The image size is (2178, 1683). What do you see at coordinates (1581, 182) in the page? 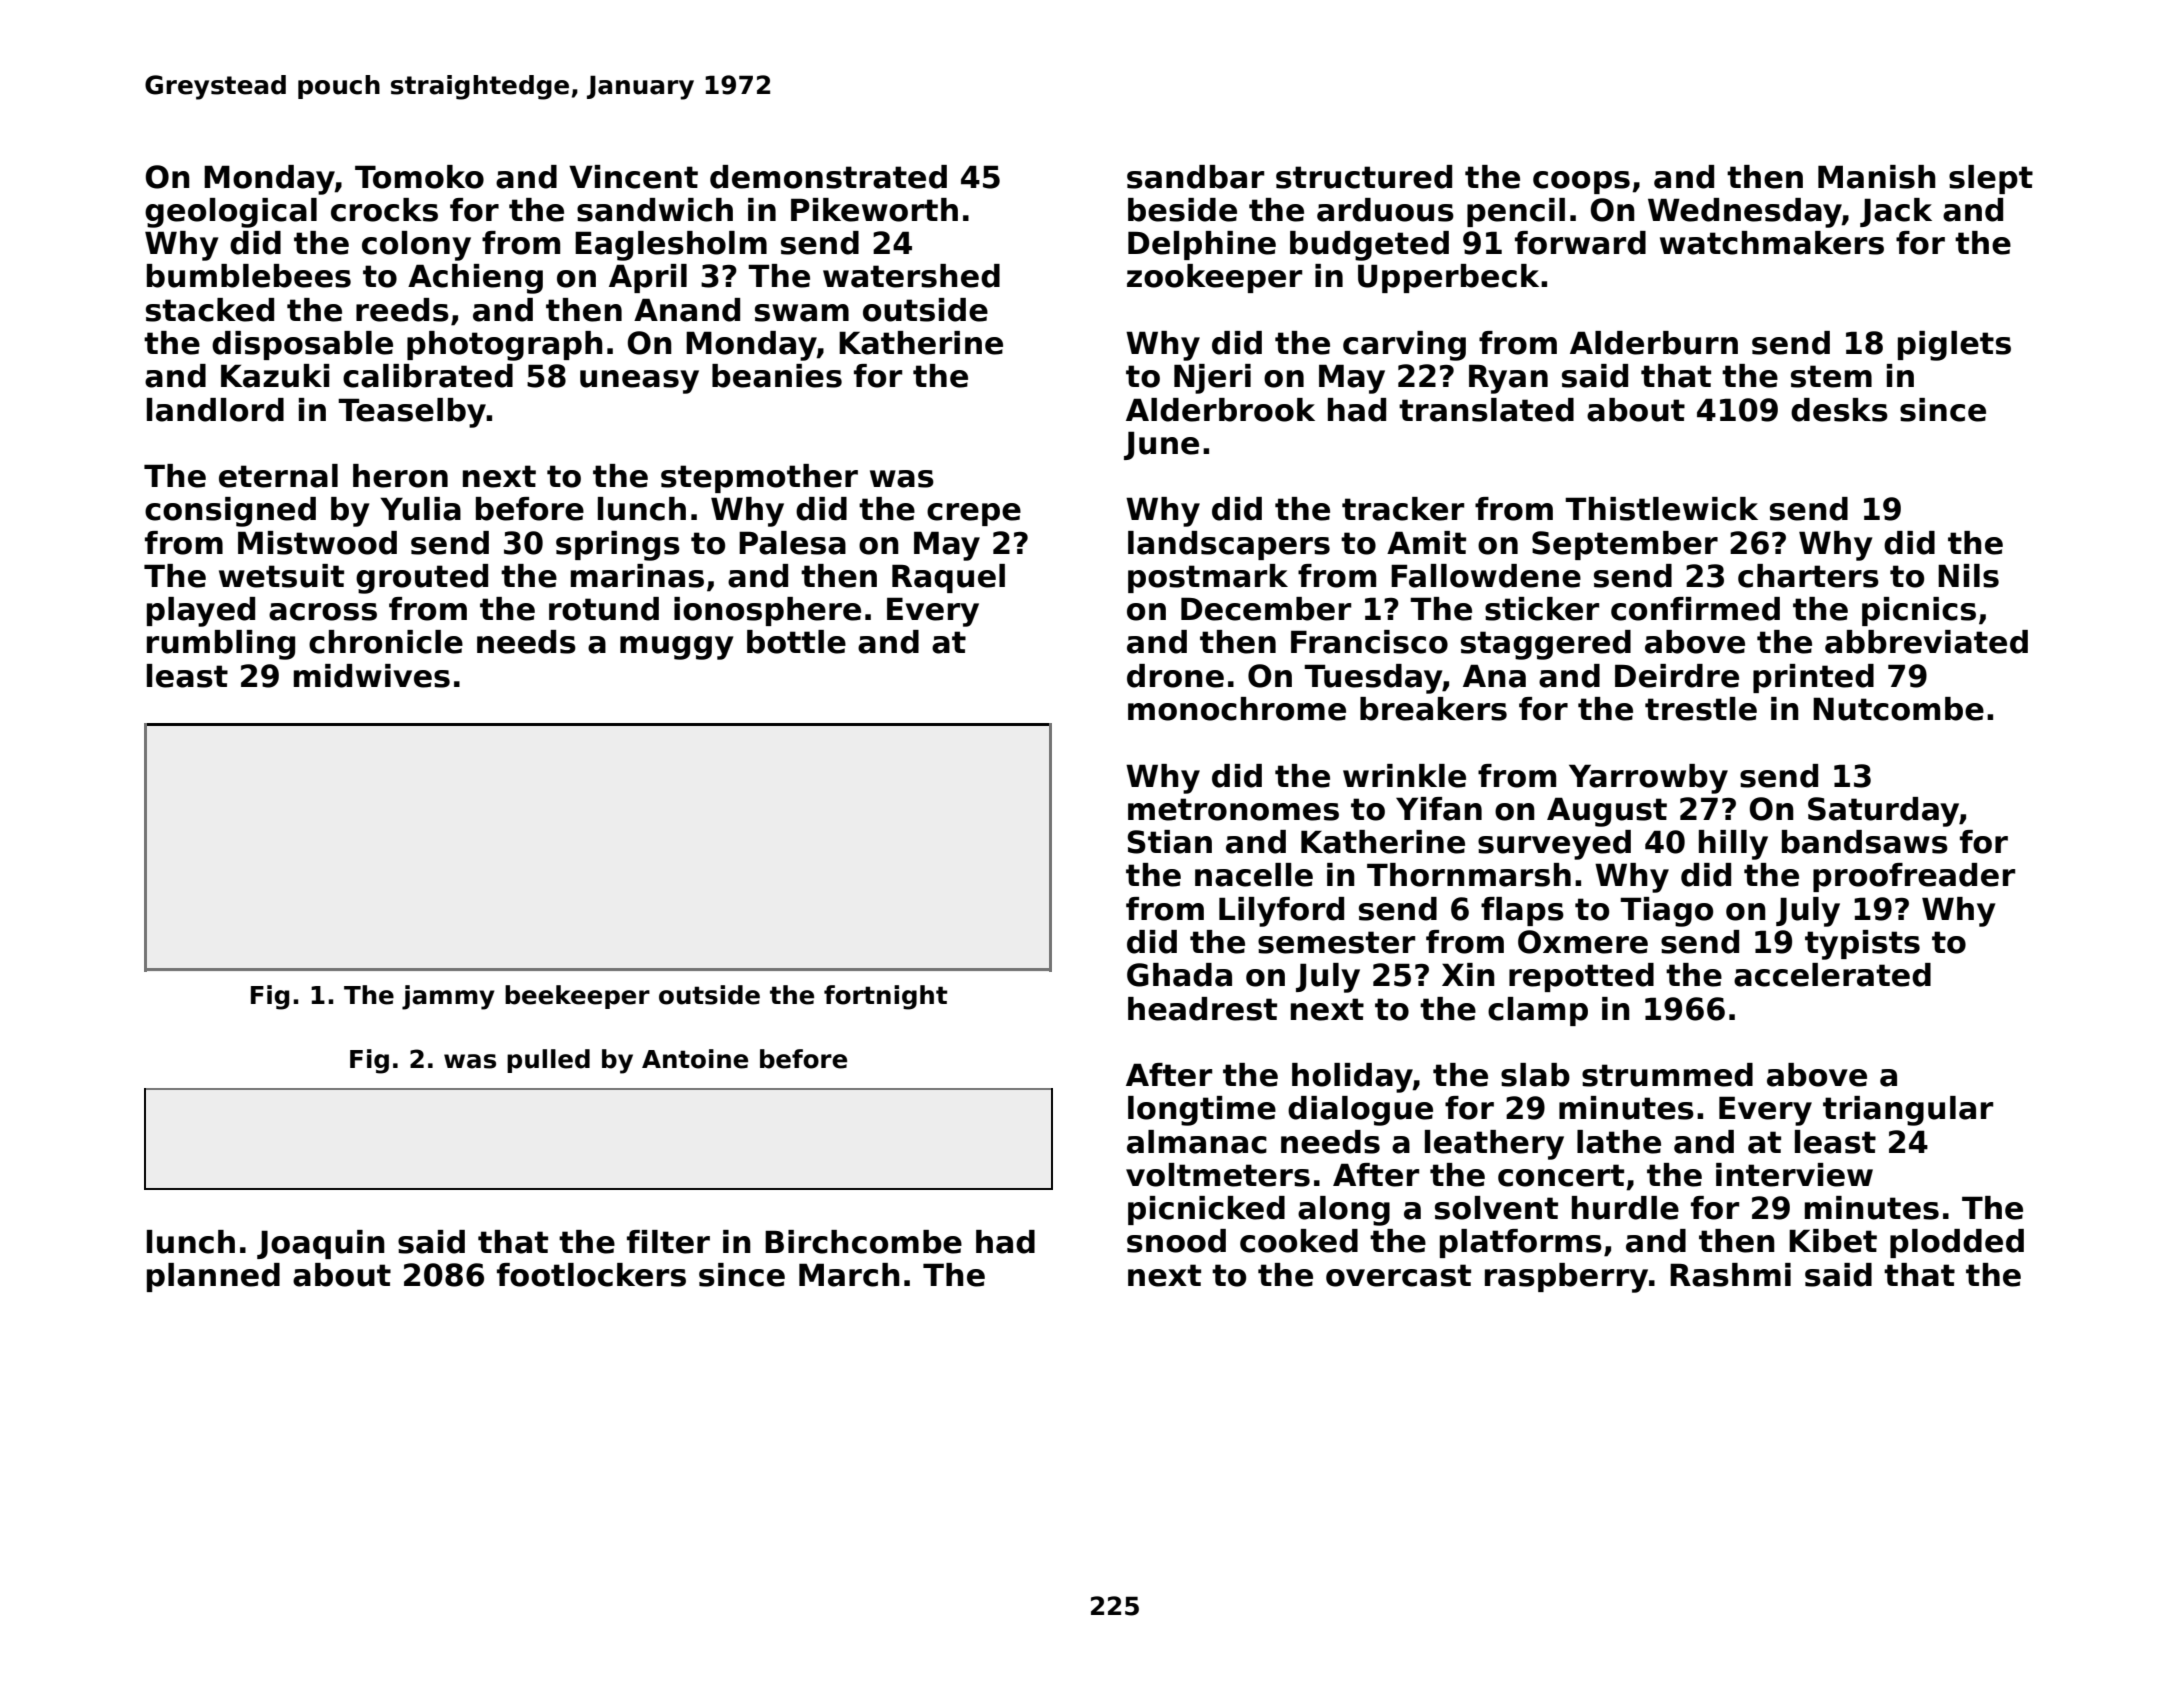
I see `coops` at bounding box center [1581, 182].
